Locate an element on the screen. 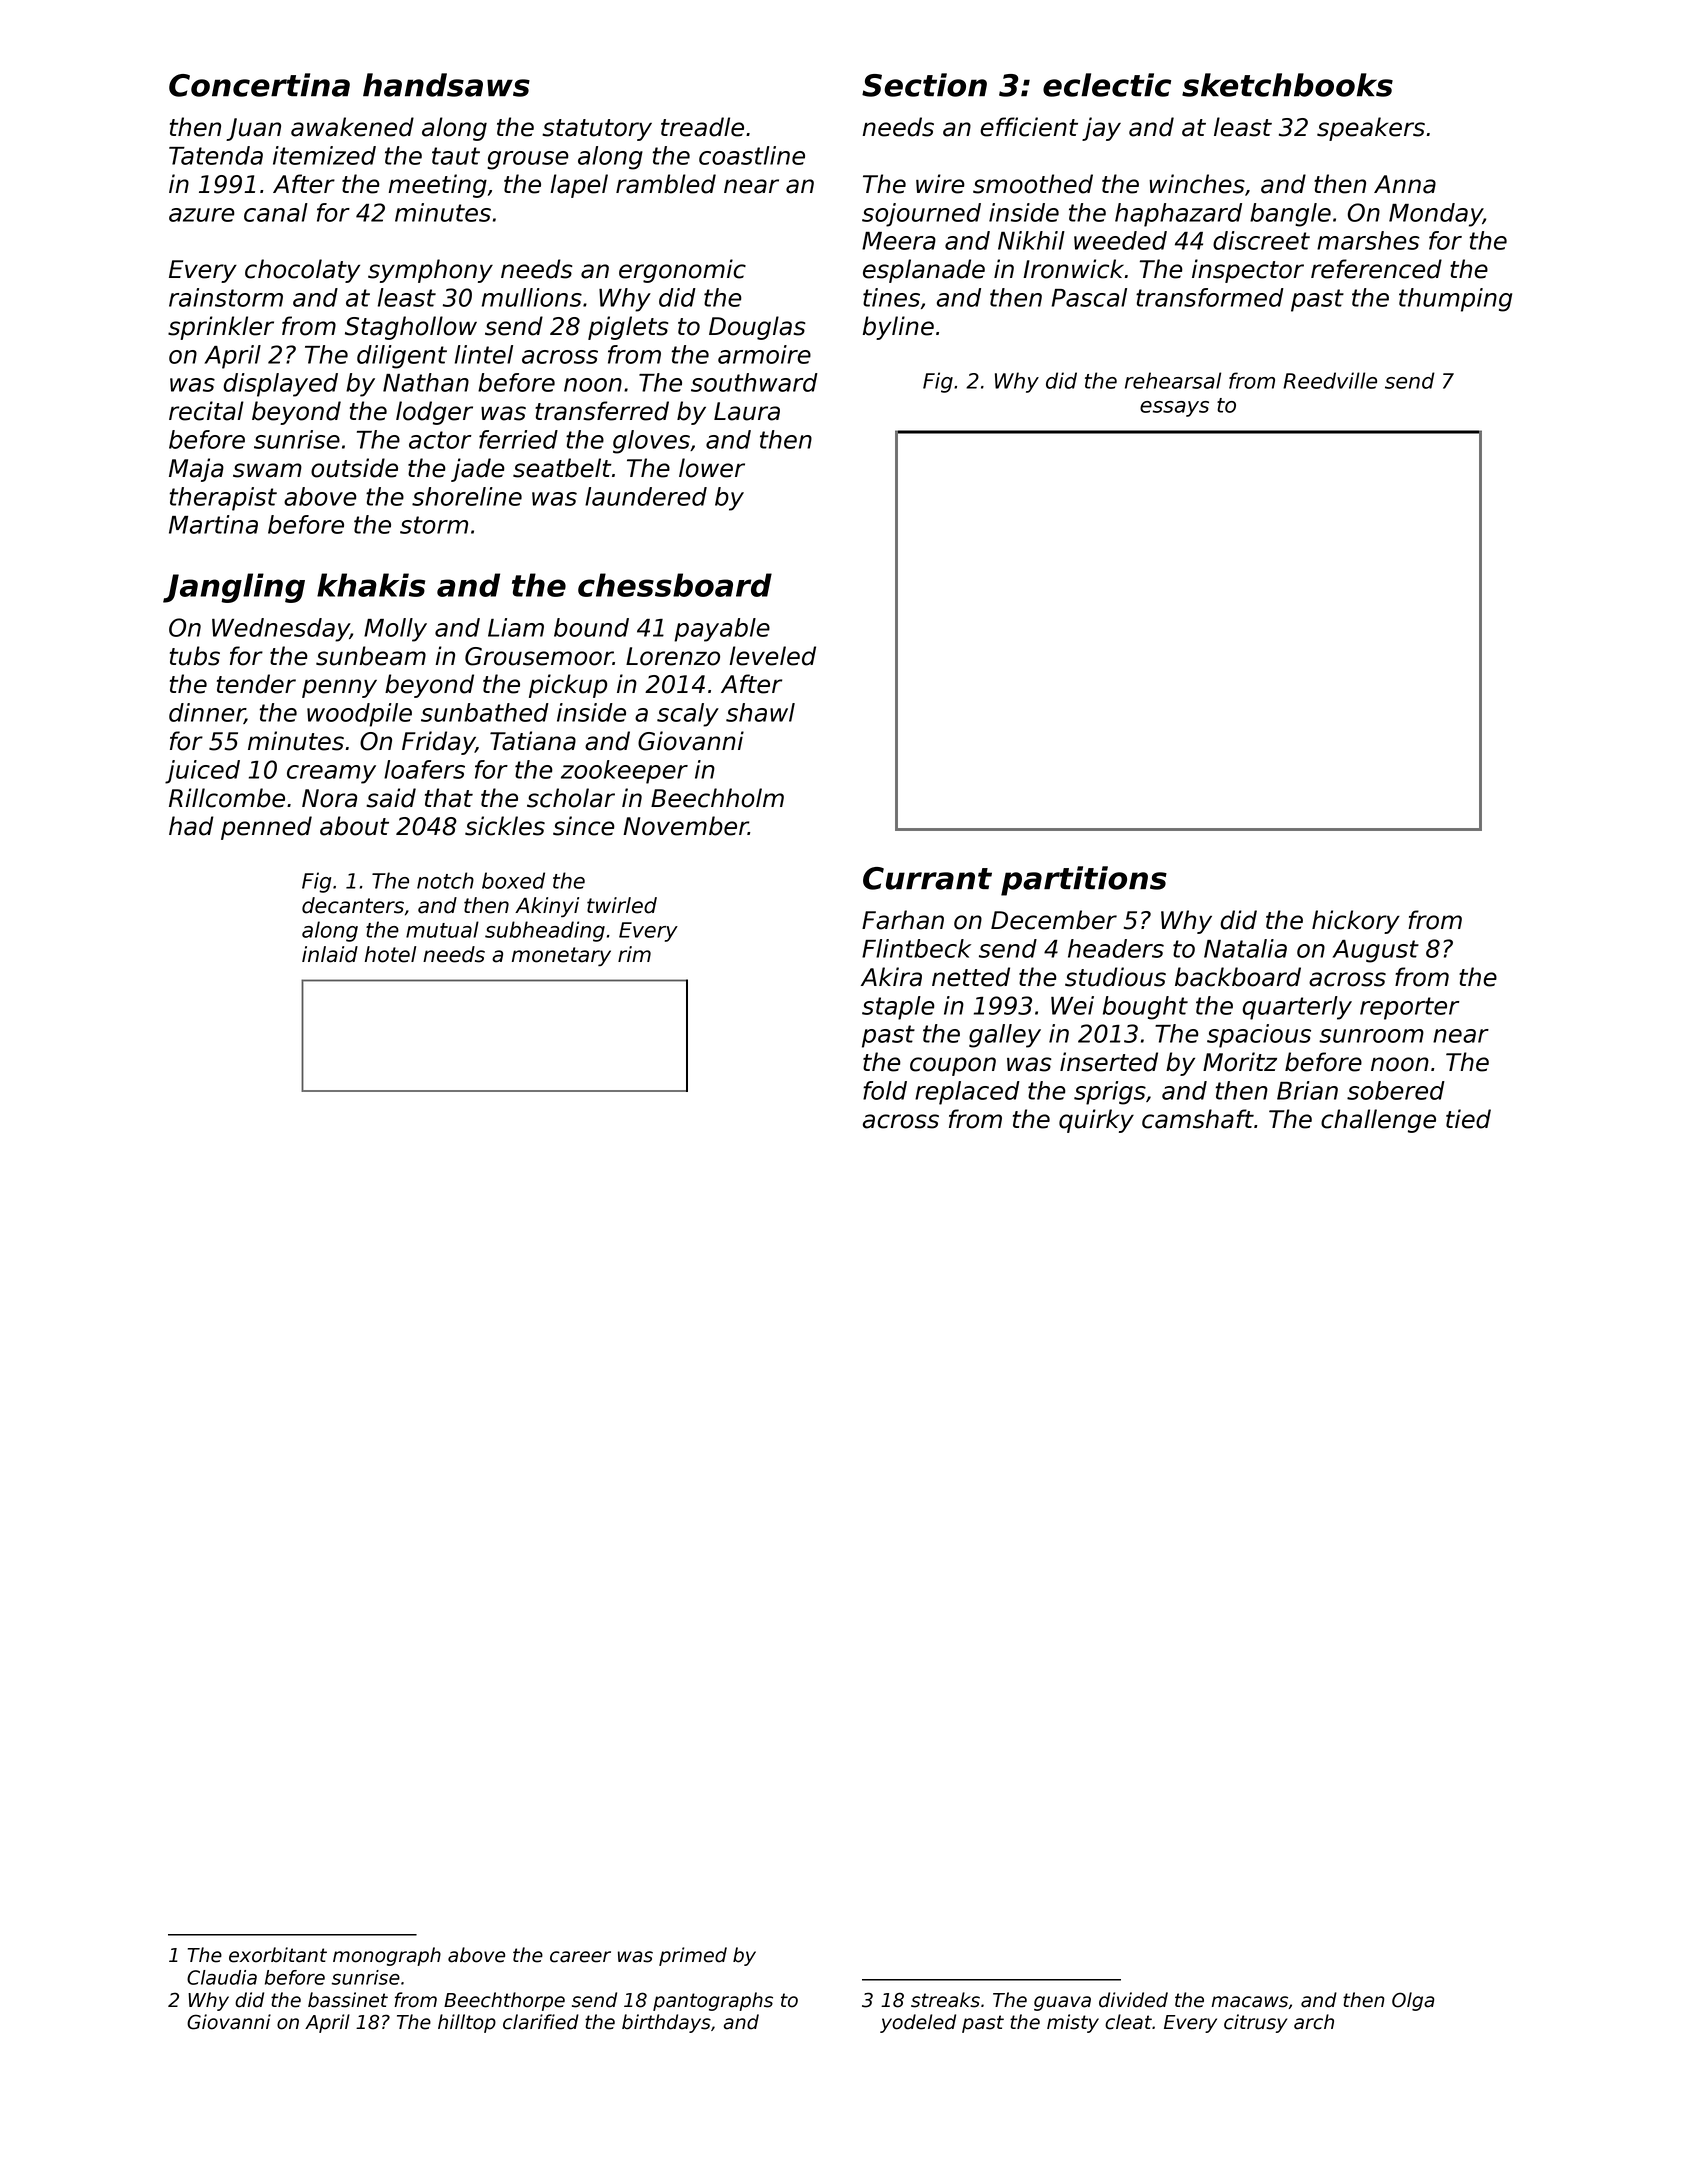  citrusy is located at coordinates (1255, 2023).
